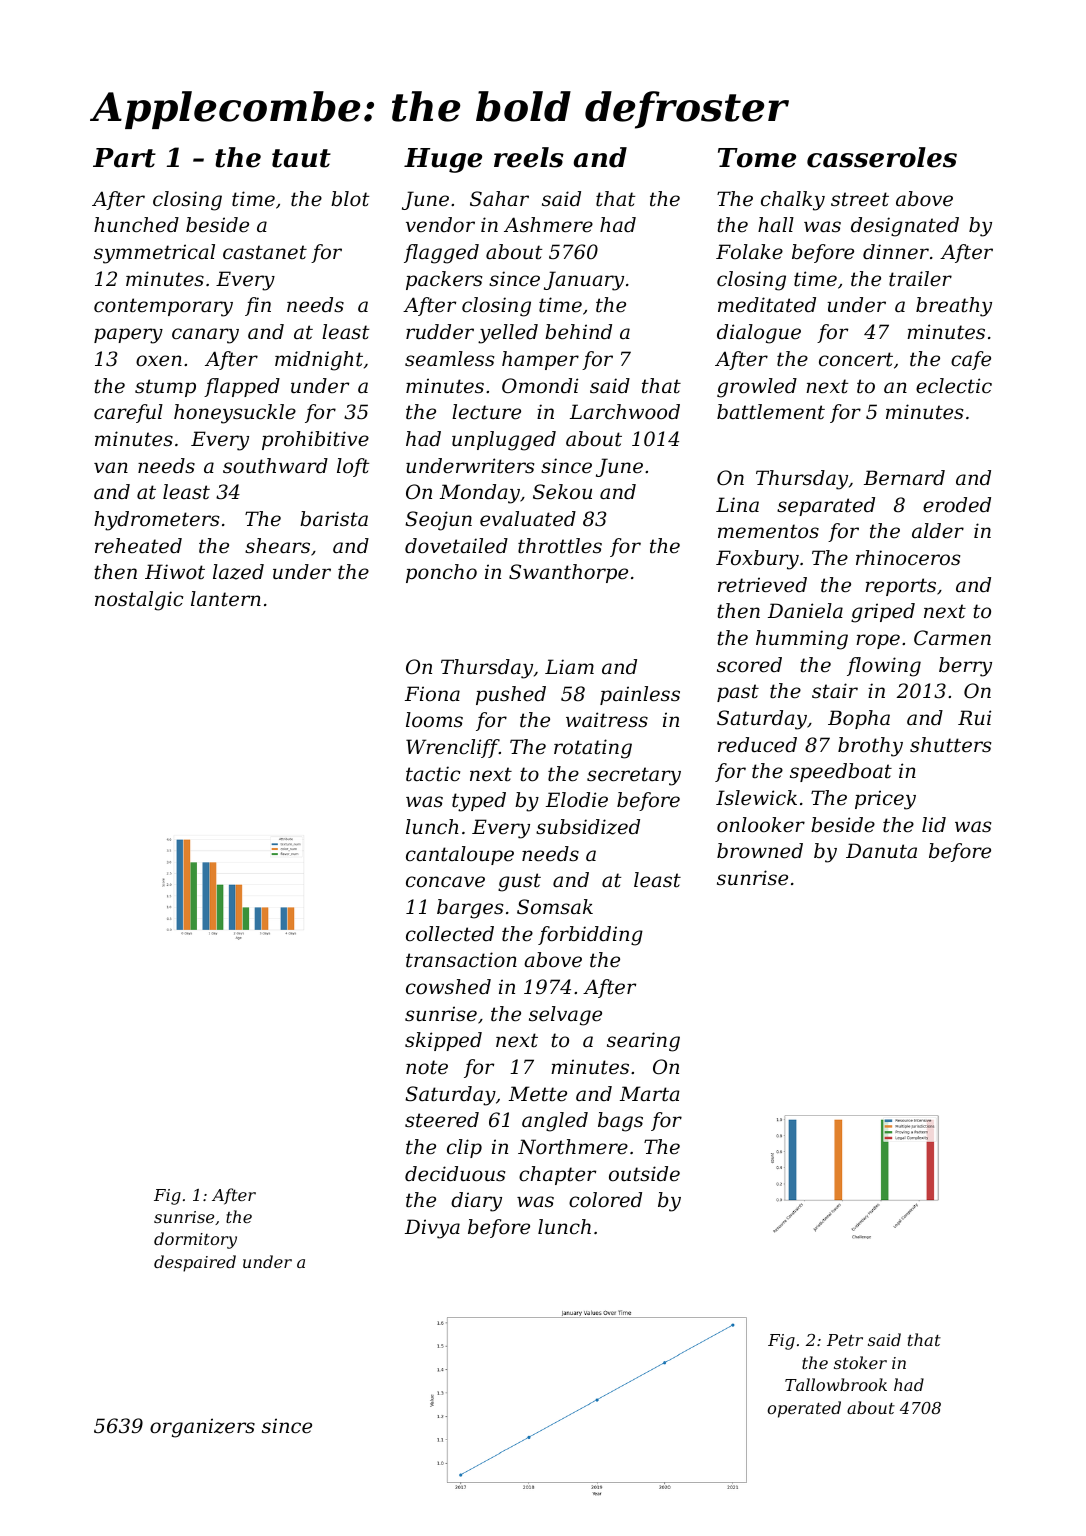 The width and height of the screenshot is (1086, 1536). What do you see at coordinates (650, 1094) in the screenshot?
I see `Marta` at bounding box center [650, 1094].
